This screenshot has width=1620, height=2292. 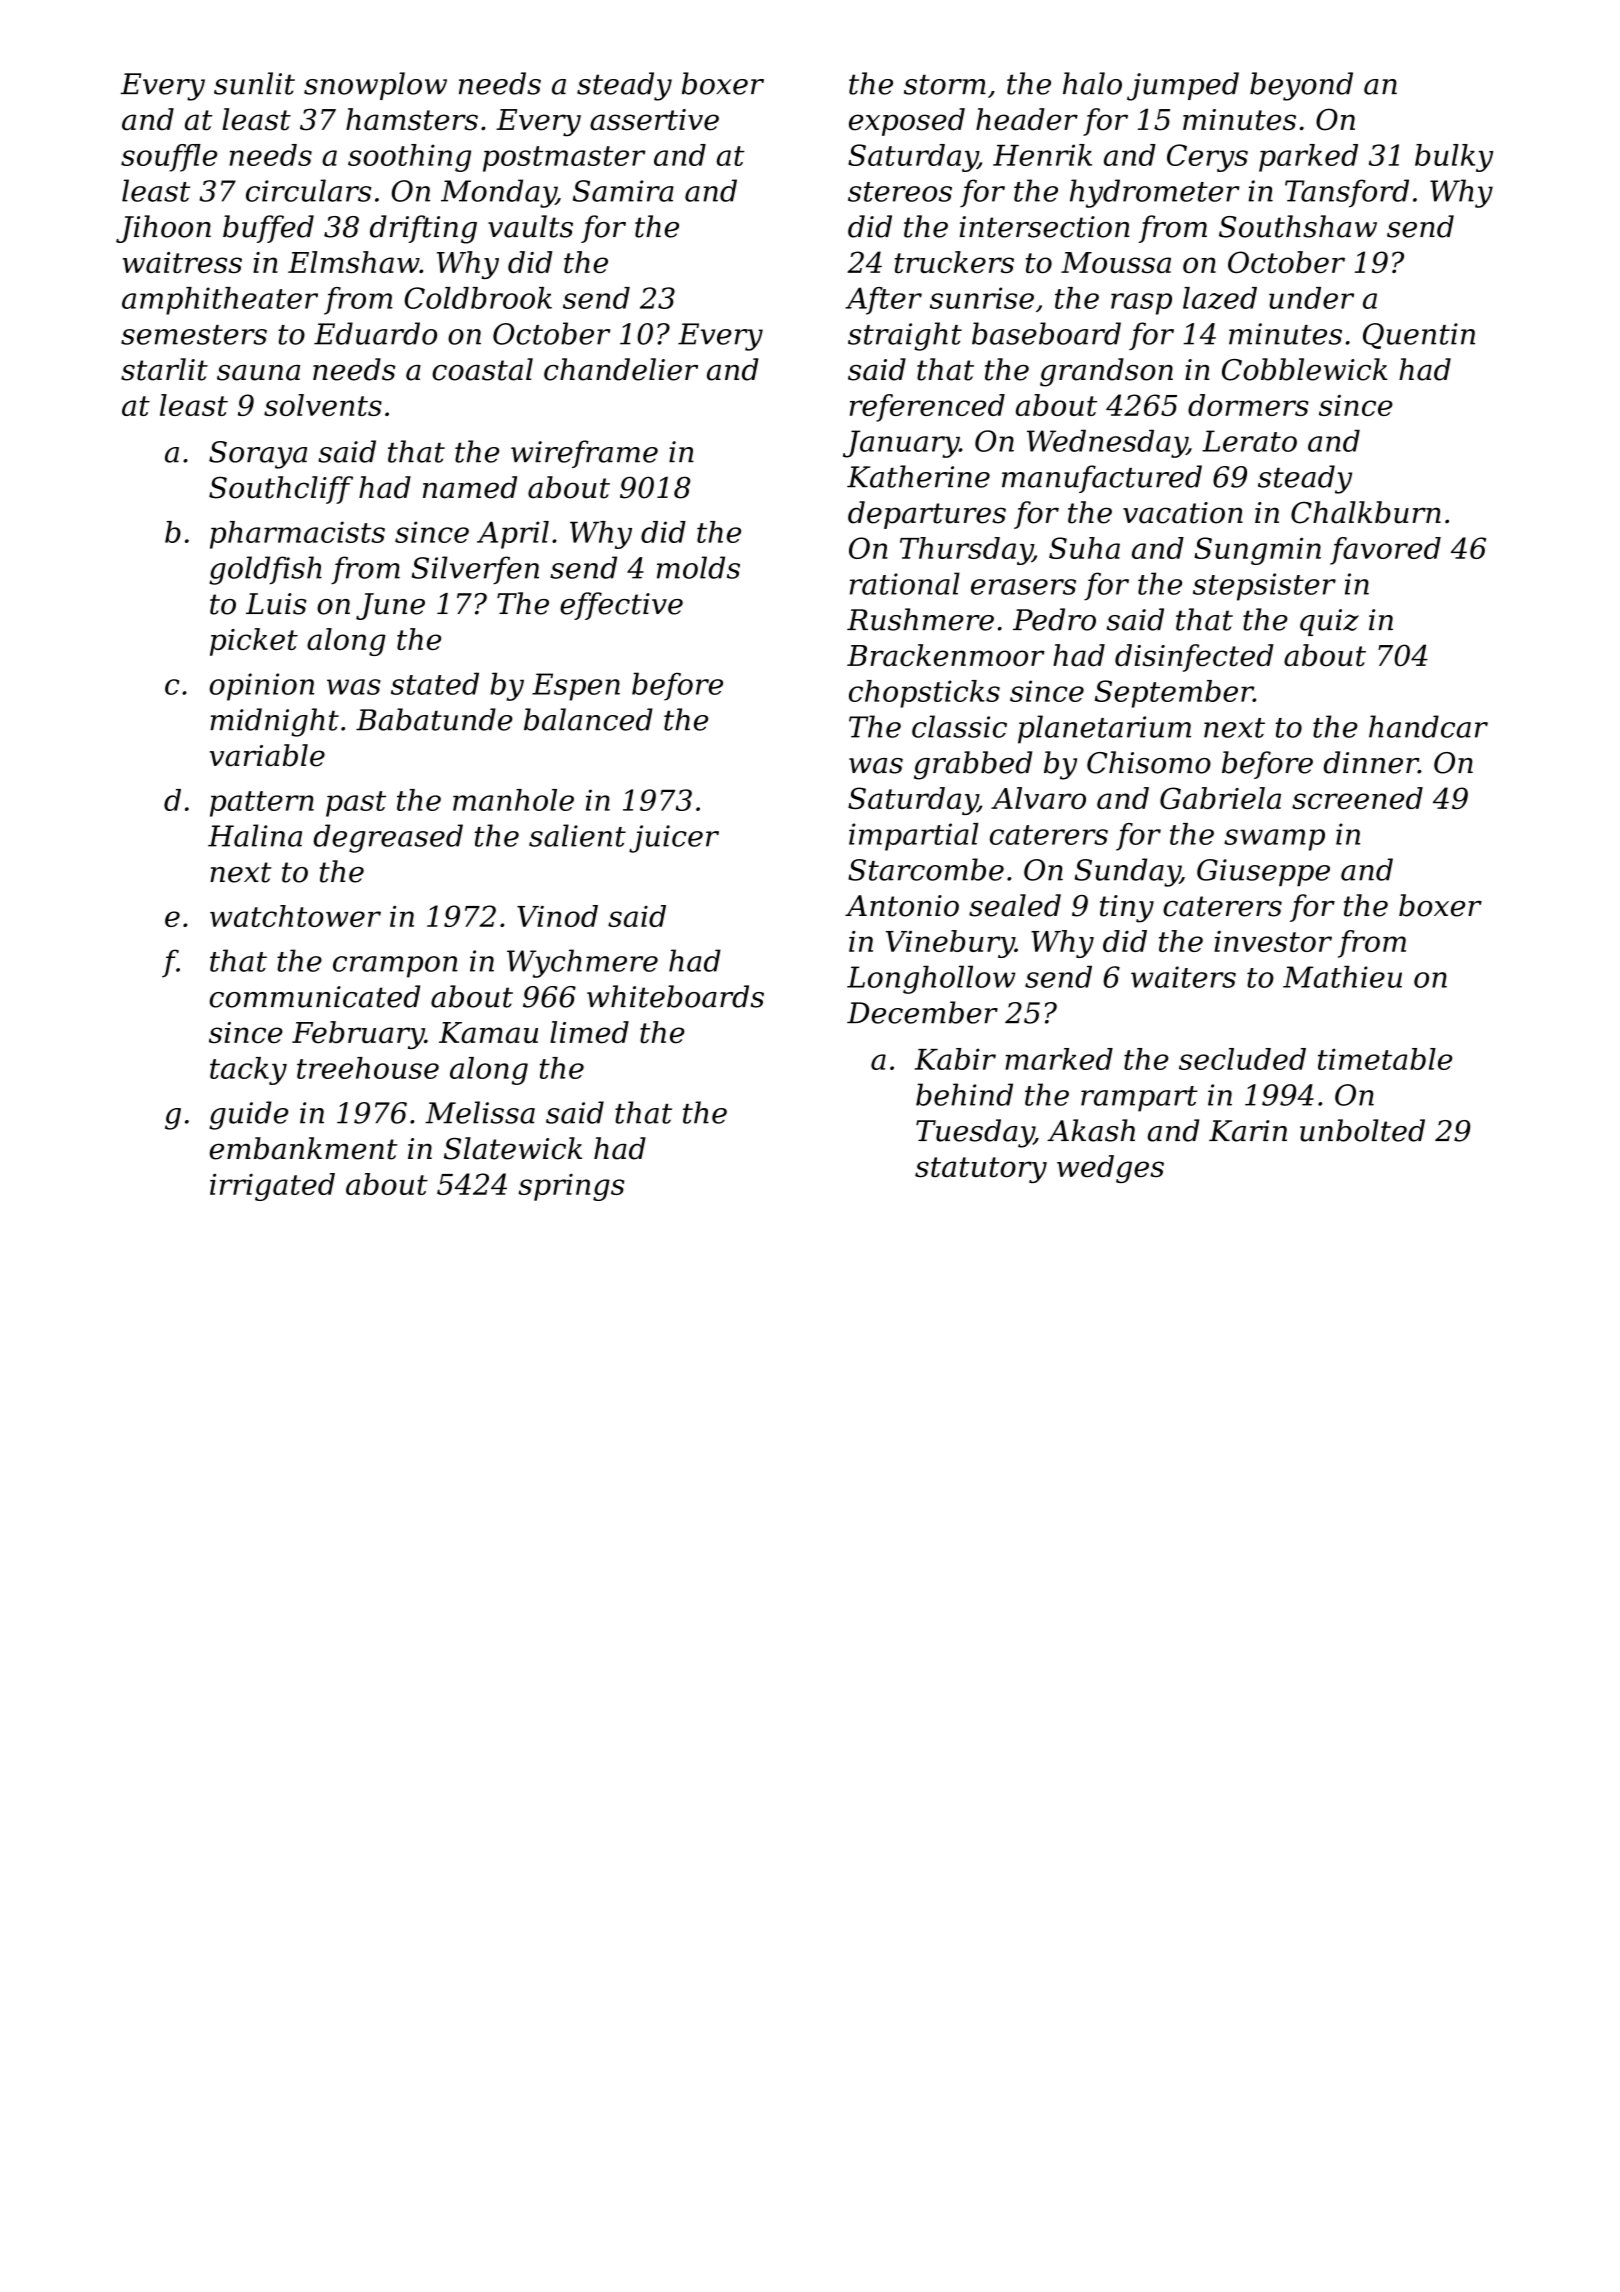 What do you see at coordinates (498, 193) in the screenshot?
I see `Monday` at bounding box center [498, 193].
